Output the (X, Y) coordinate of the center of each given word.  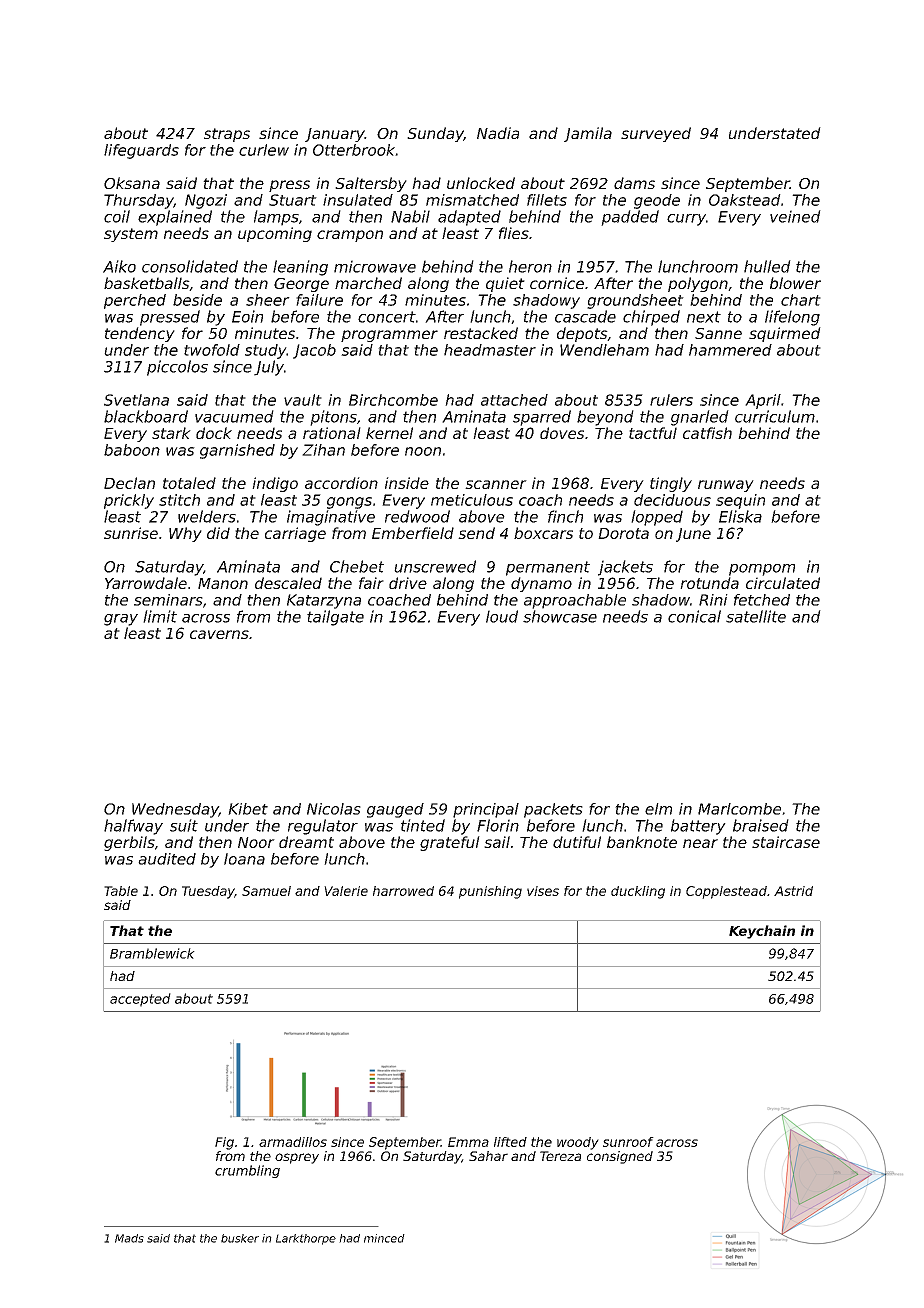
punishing (490, 892)
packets (553, 810)
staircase (786, 842)
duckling (638, 892)
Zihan (323, 450)
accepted (140, 1000)
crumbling (247, 1171)
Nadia (498, 133)
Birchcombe (393, 400)
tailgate (335, 618)
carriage (295, 534)
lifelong (792, 318)
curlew (264, 150)
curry (686, 220)
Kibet (248, 809)
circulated (783, 583)
